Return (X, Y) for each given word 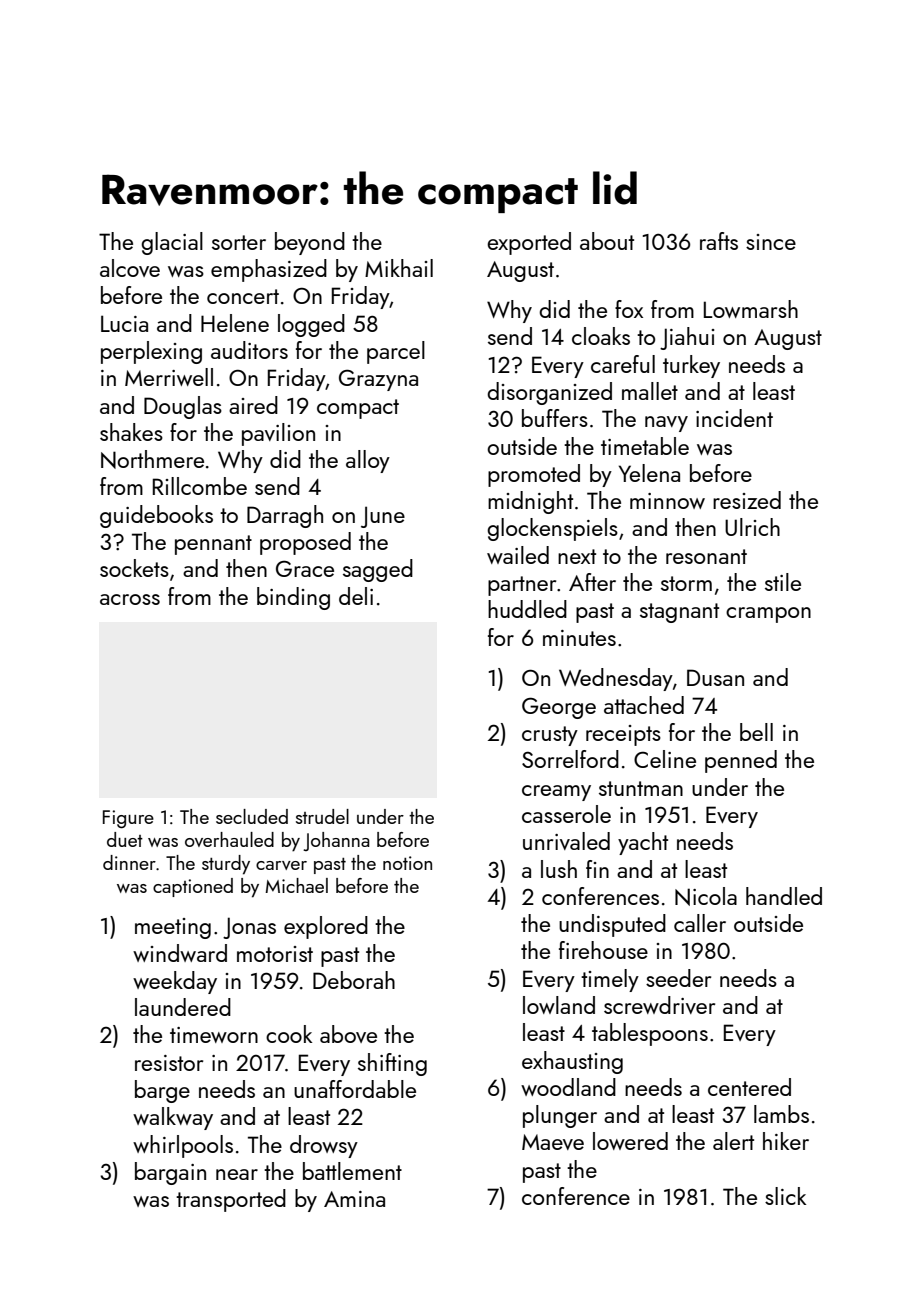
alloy (368, 461)
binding (293, 598)
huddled (527, 609)
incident (734, 418)
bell (756, 732)
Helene (235, 323)
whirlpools (183, 1146)
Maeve (553, 1142)
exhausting (572, 1062)
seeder (678, 978)
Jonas (249, 928)
